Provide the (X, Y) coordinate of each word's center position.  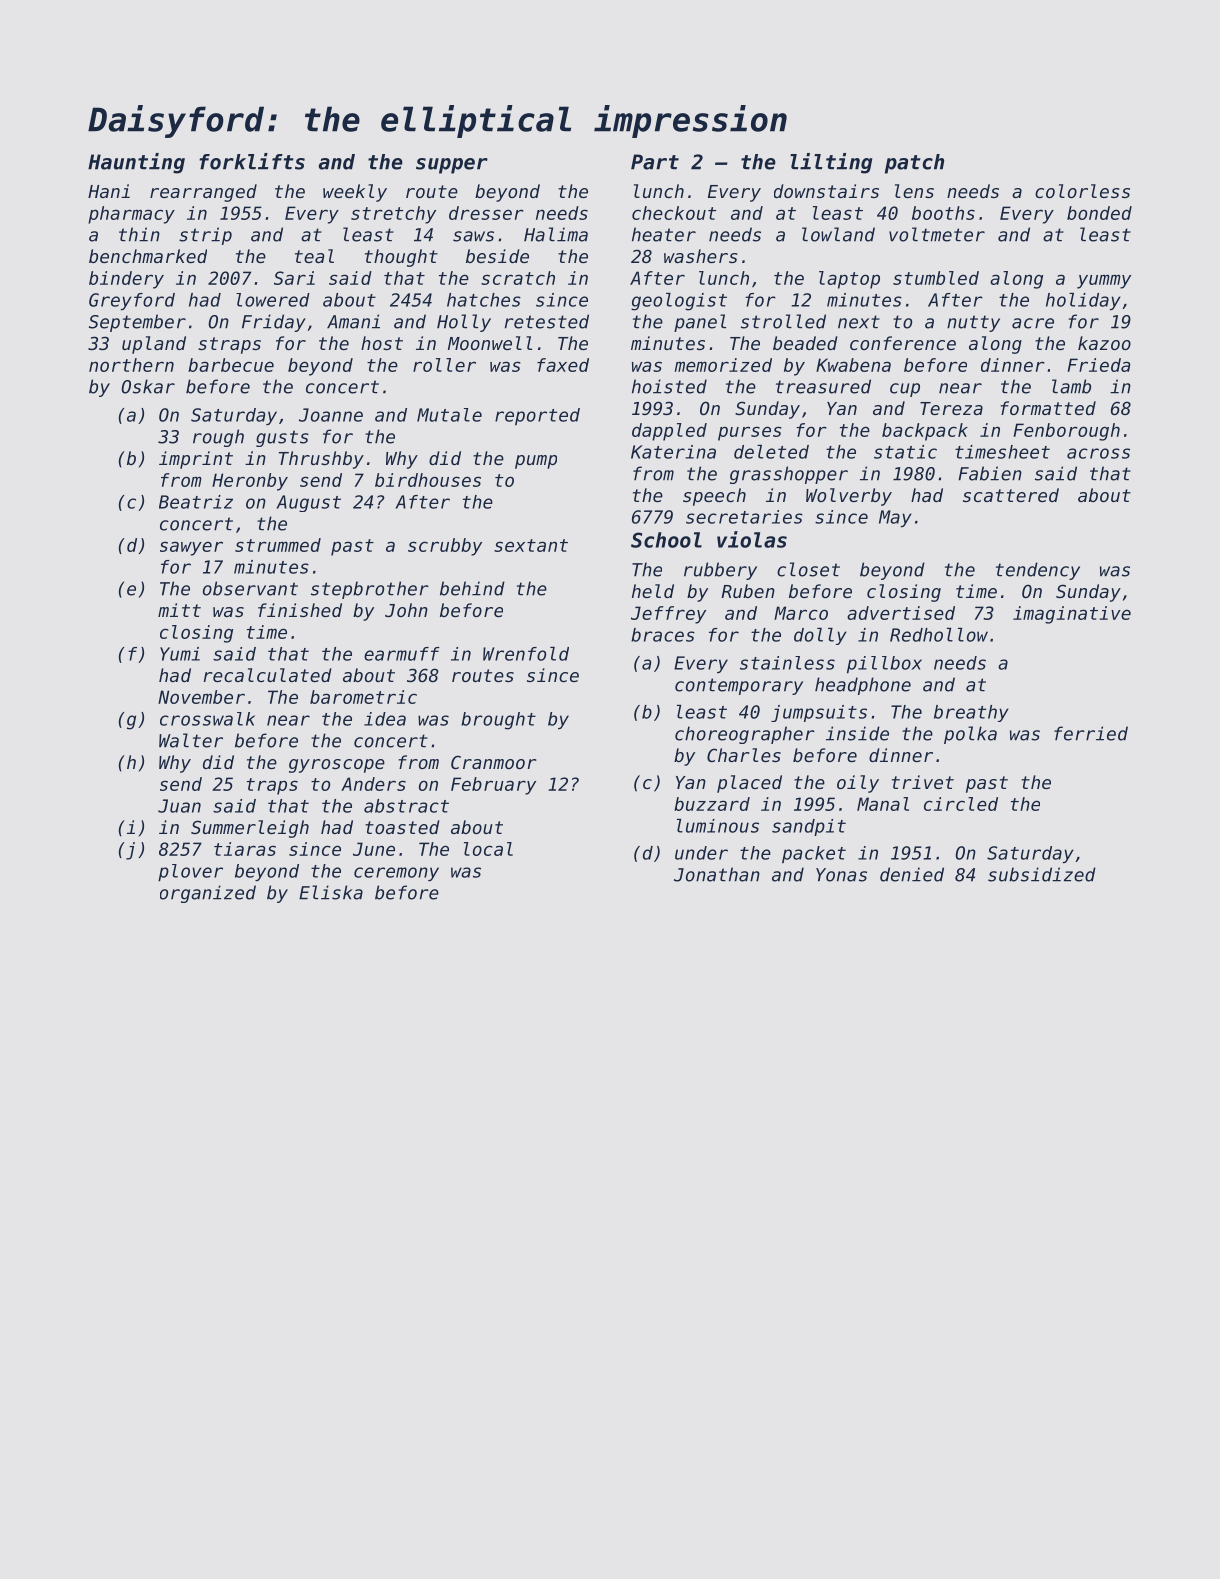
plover (190, 872)
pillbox (884, 664)
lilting (831, 163)
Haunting (136, 163)
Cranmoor (494, 762)
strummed (278, 545)
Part (655, 162)
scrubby (445, 547)
